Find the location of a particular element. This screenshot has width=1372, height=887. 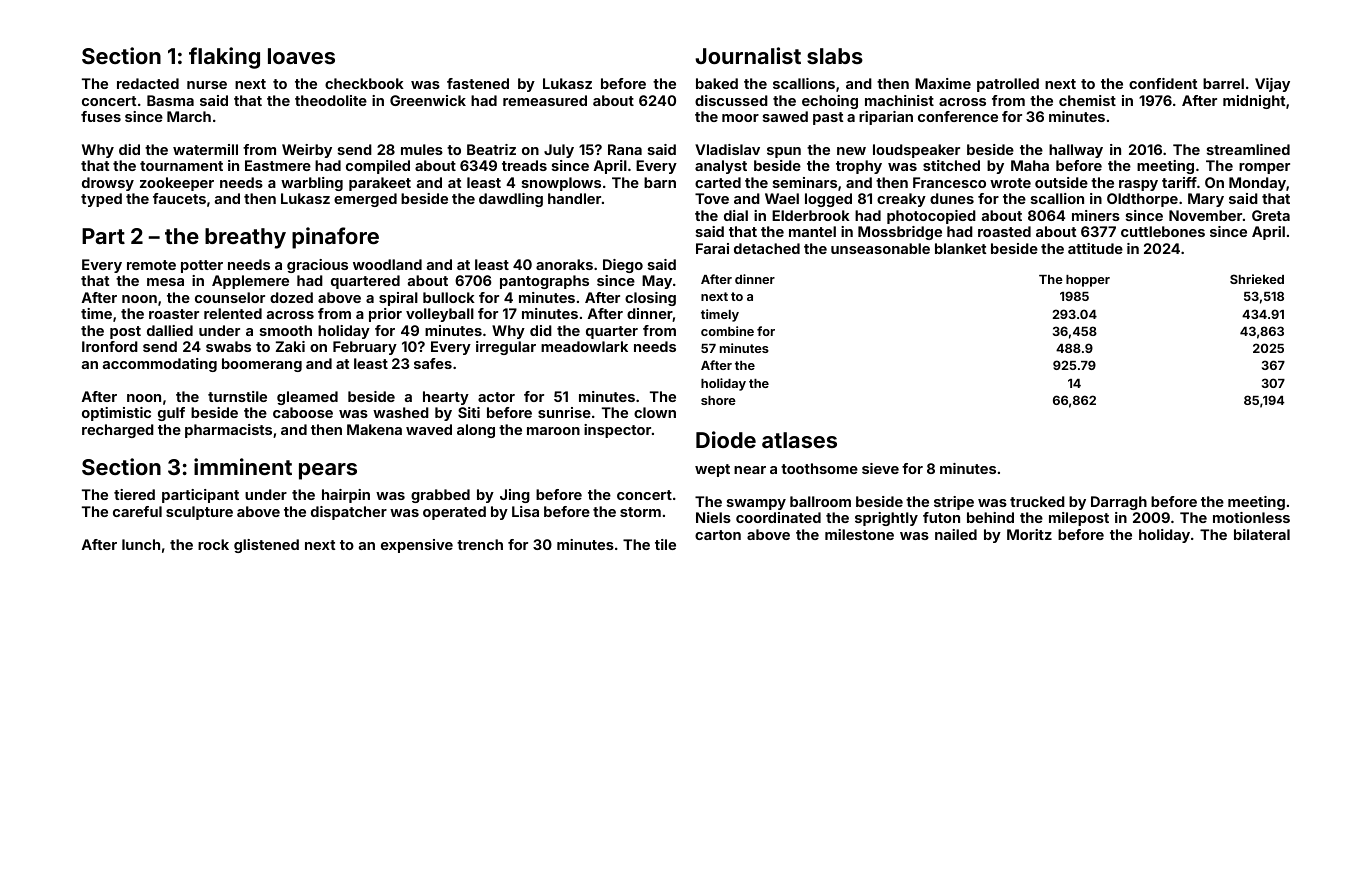

sculpture is located at coordinates (199, 513).
